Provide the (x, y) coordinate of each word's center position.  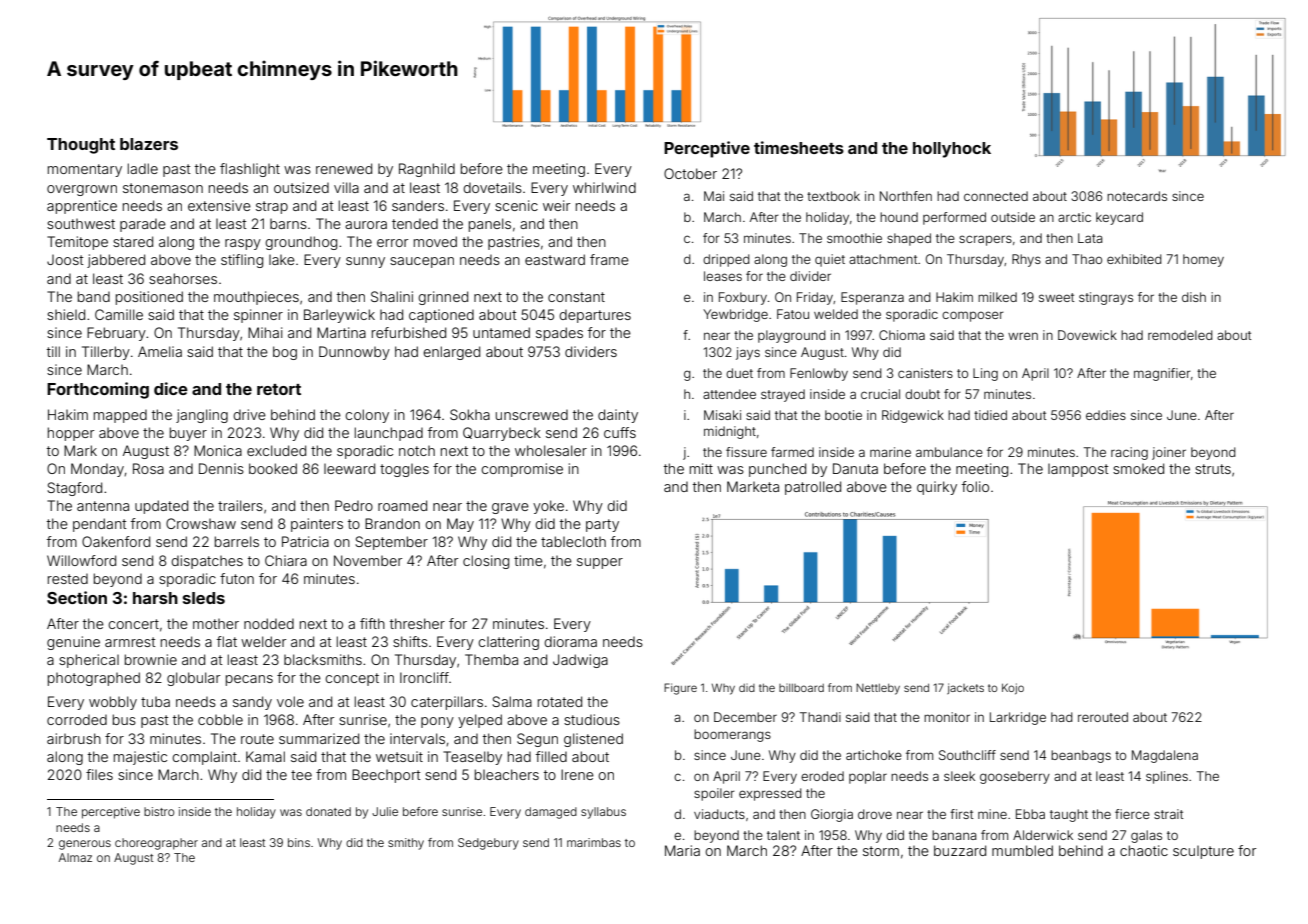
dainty (618, 416)
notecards (1137, 196)
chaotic (1144, 850)
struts (1213, 469)
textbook (833, 196)
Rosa (148, 468)
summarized (319, 738)
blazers (149, 144)
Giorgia (832, 815)
